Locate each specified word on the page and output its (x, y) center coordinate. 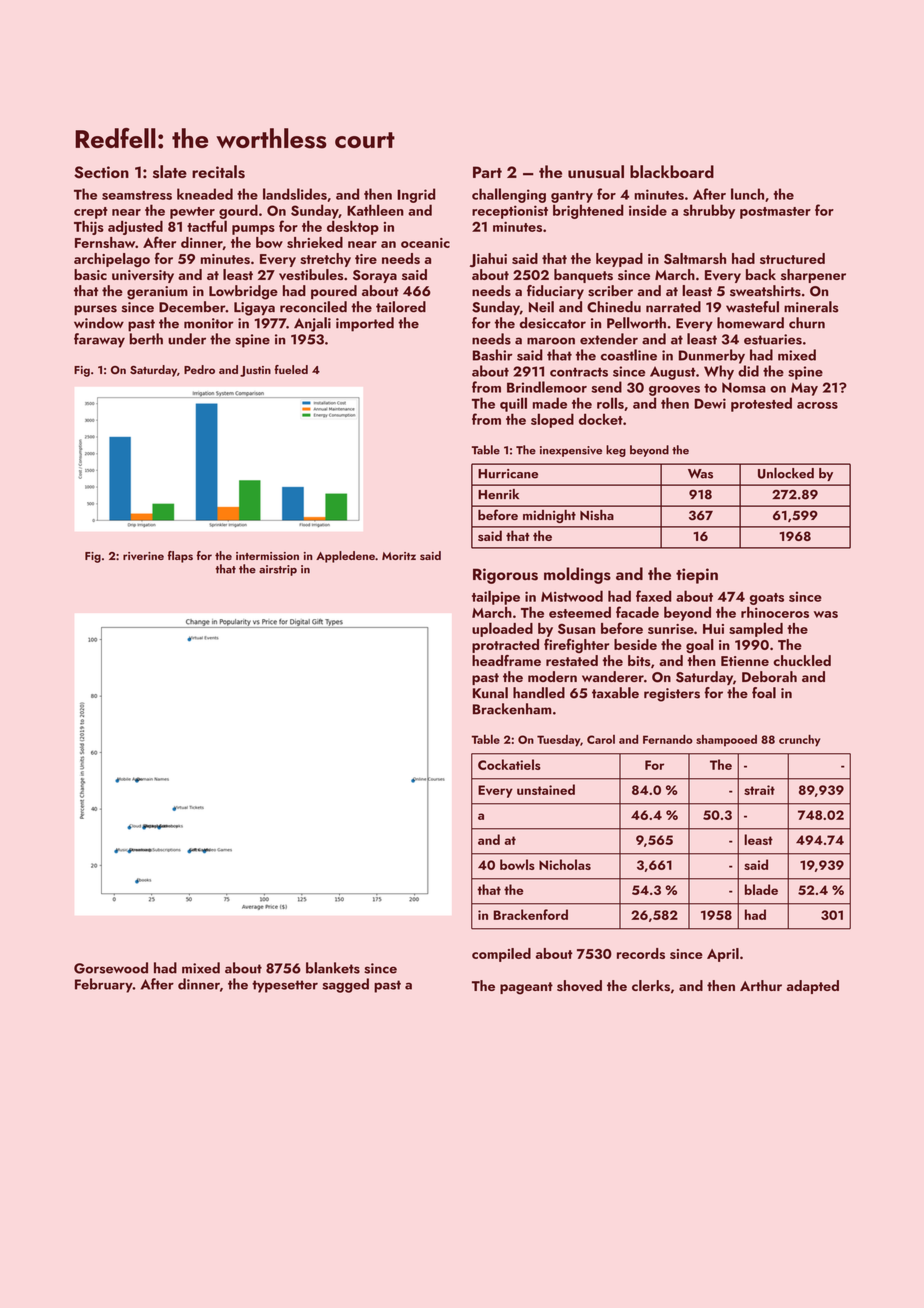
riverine (143, 556)
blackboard (672, 171)
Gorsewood (111, 968)
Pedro (199, 369)
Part (487, 172)
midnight (549, 516)
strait (759, 790)
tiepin (697, 576)
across (817, 405)
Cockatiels (509, 764)
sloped (552, 420)
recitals (218, 171)
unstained (546, 789)
